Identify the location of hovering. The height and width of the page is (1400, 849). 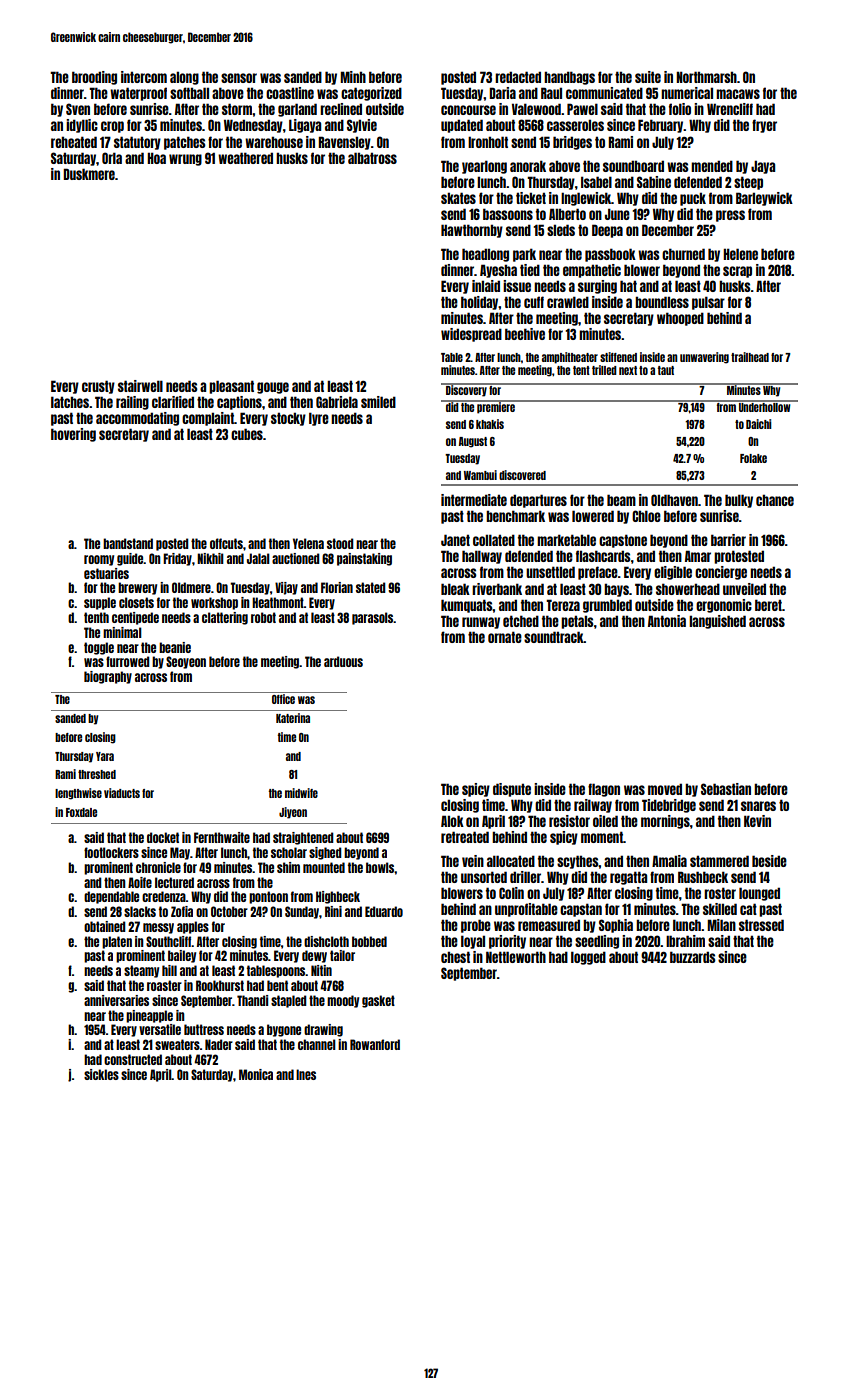
(73, 435).
